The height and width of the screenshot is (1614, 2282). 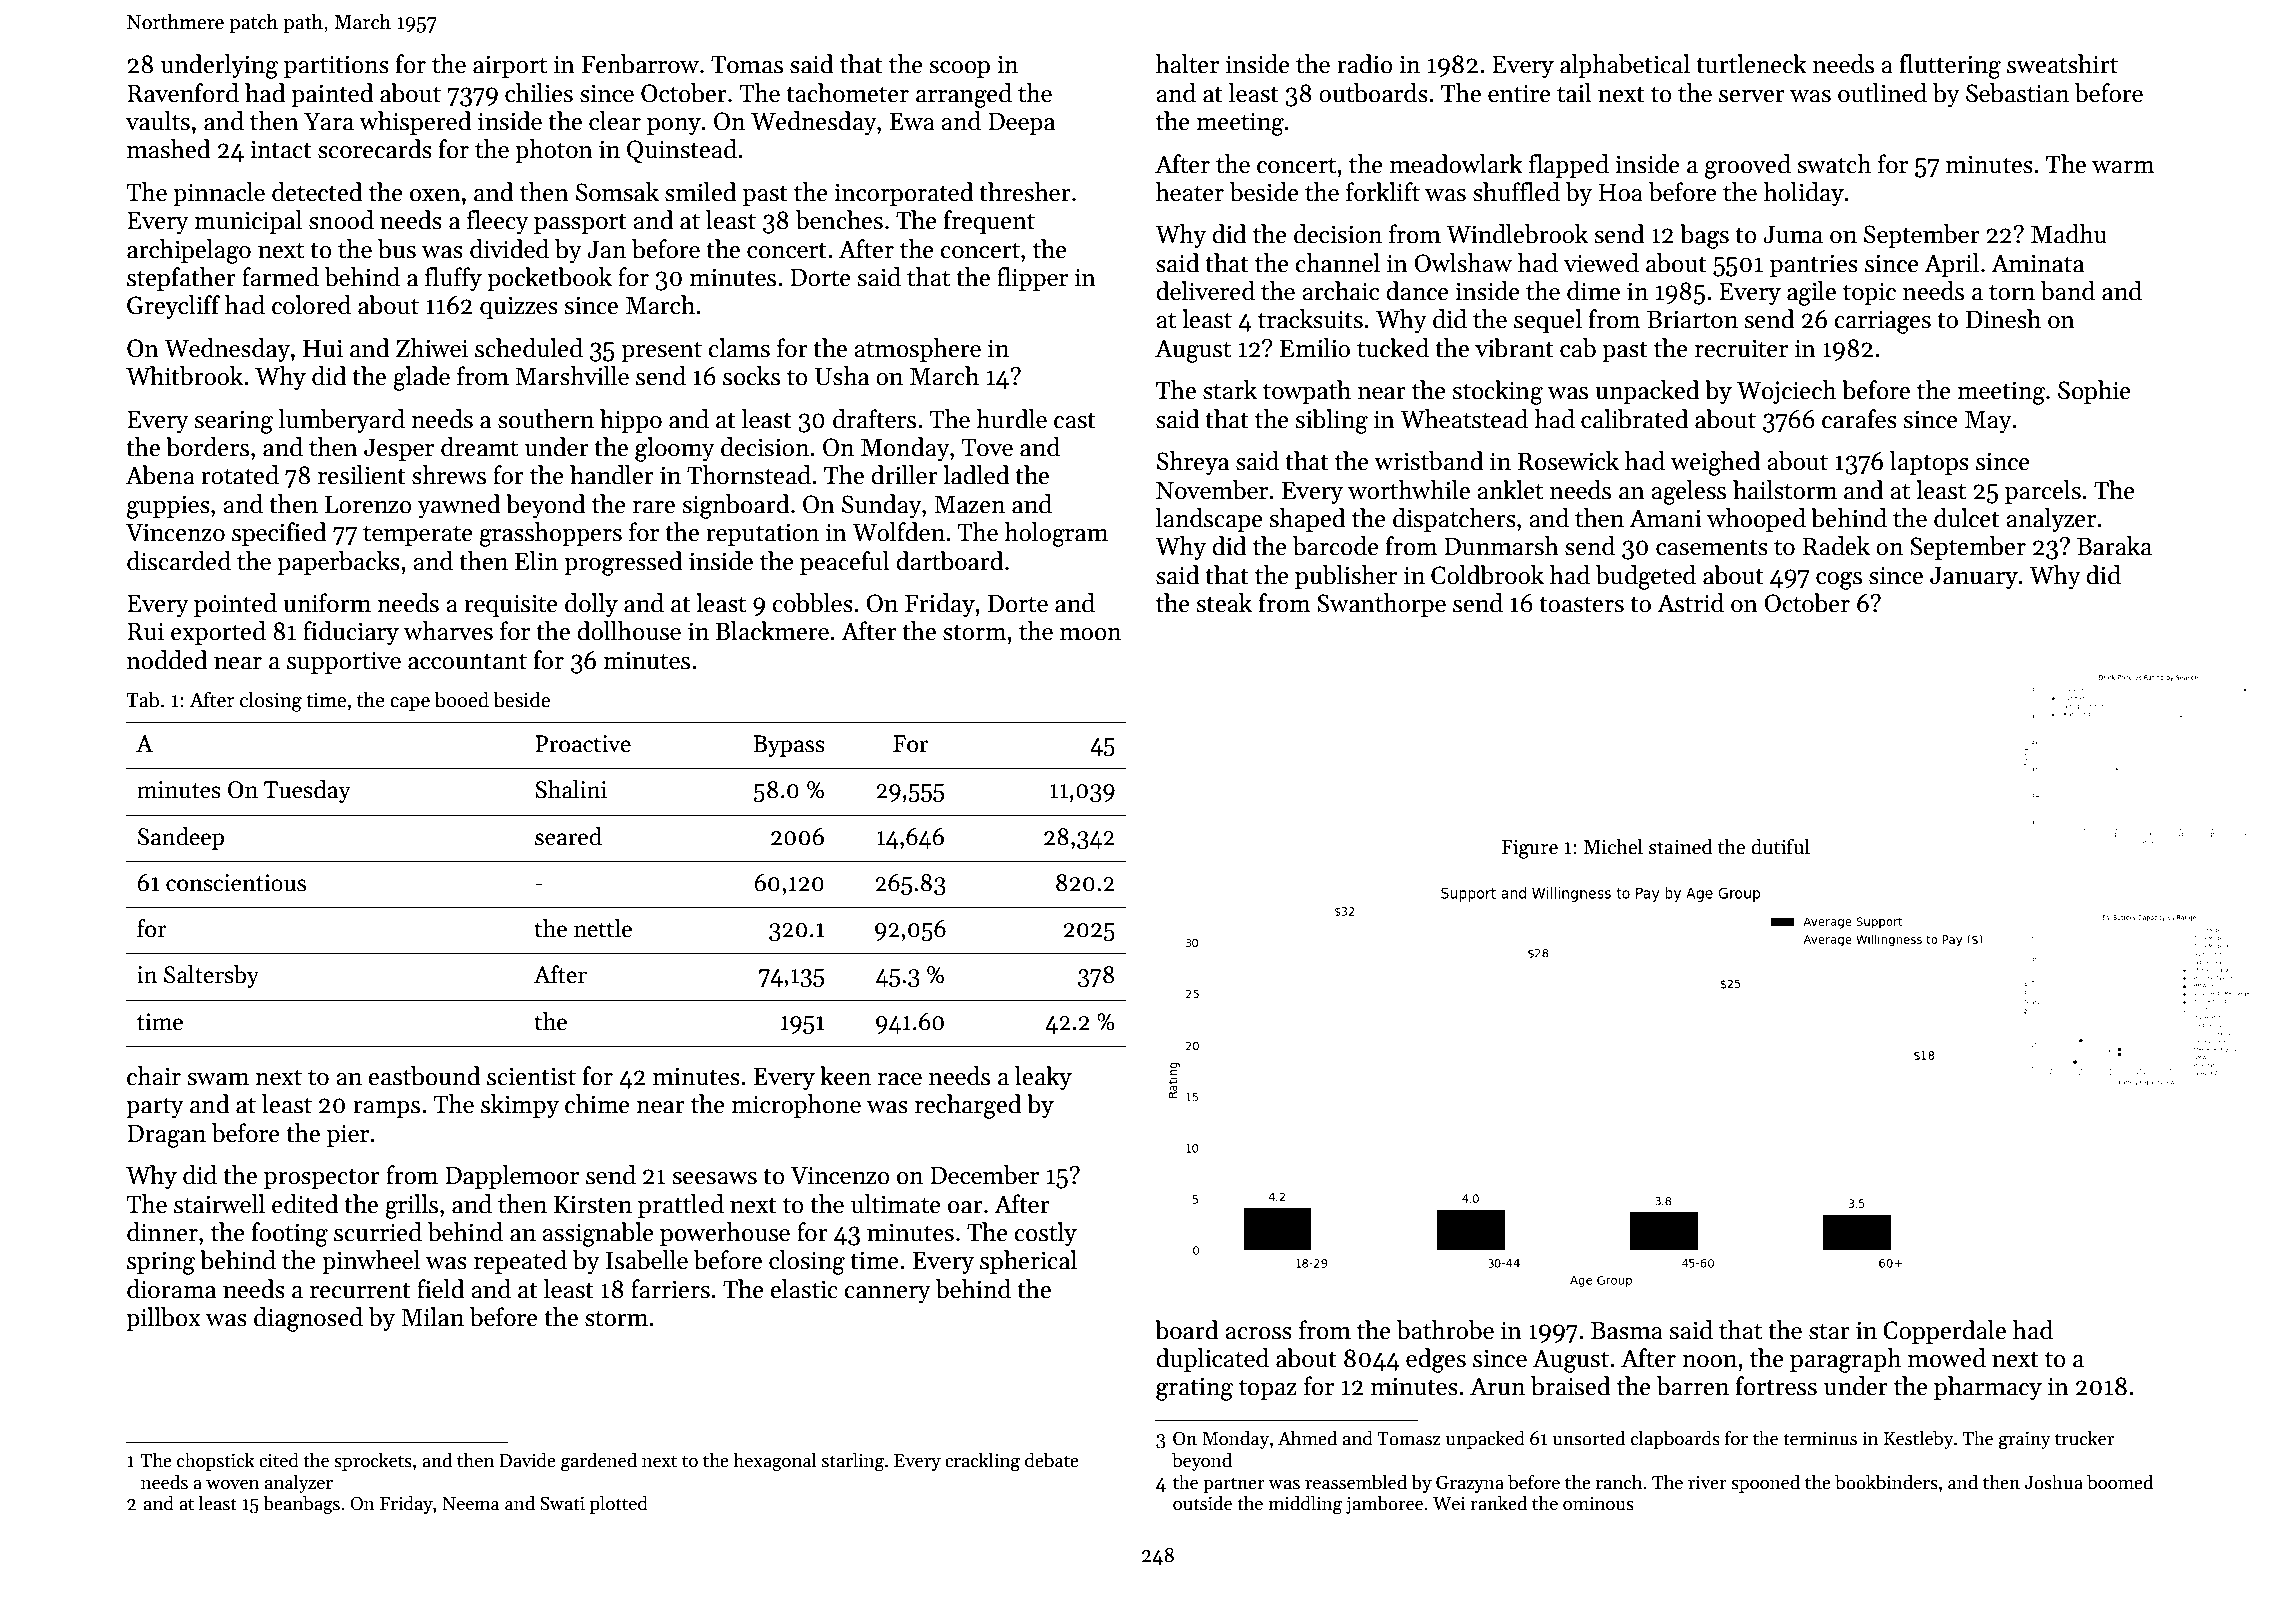 I want to click on jamboree, so click(x=1384, y=1505).
